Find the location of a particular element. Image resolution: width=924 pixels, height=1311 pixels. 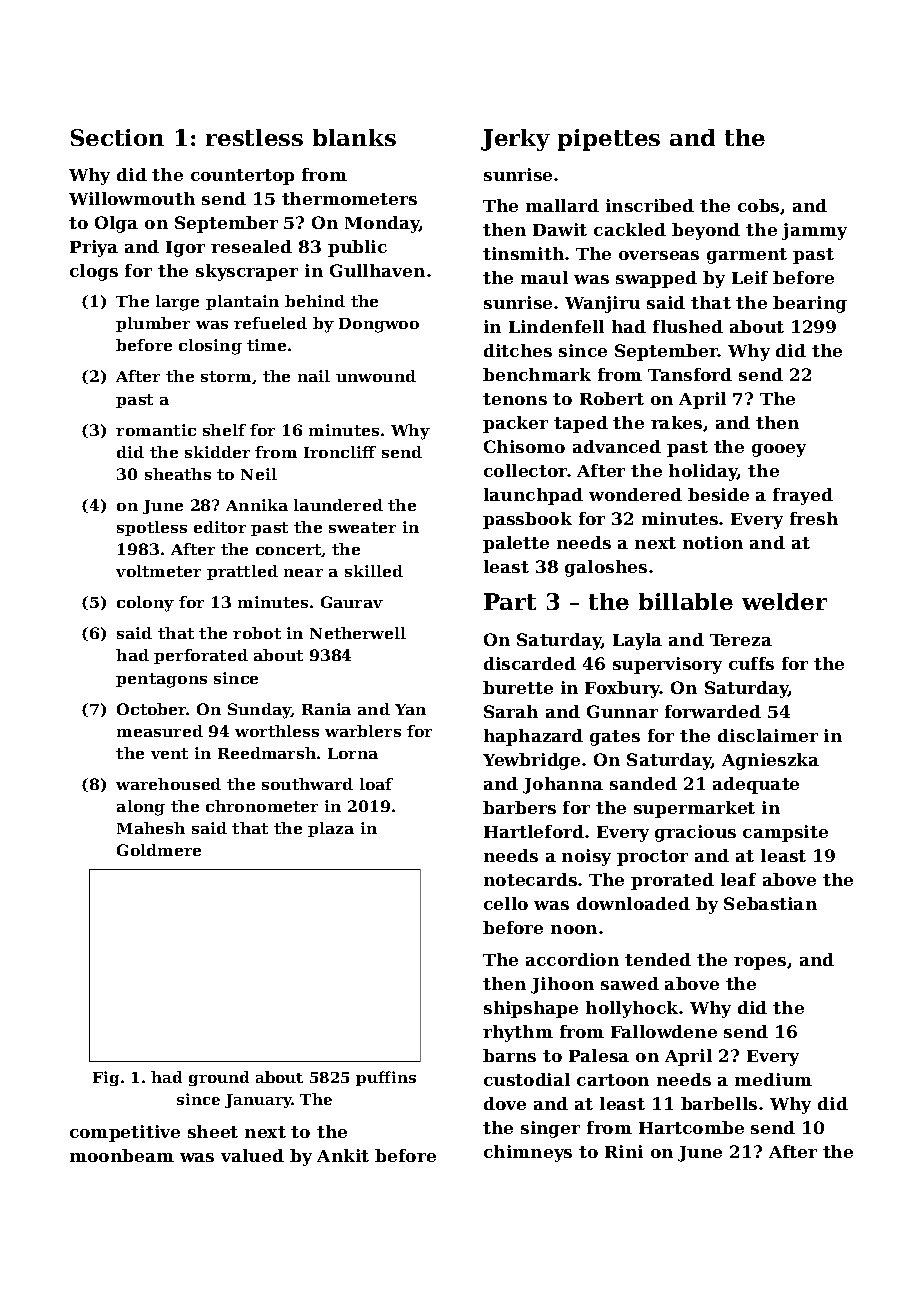

Goldmere is located at coordinates (159, 850).
